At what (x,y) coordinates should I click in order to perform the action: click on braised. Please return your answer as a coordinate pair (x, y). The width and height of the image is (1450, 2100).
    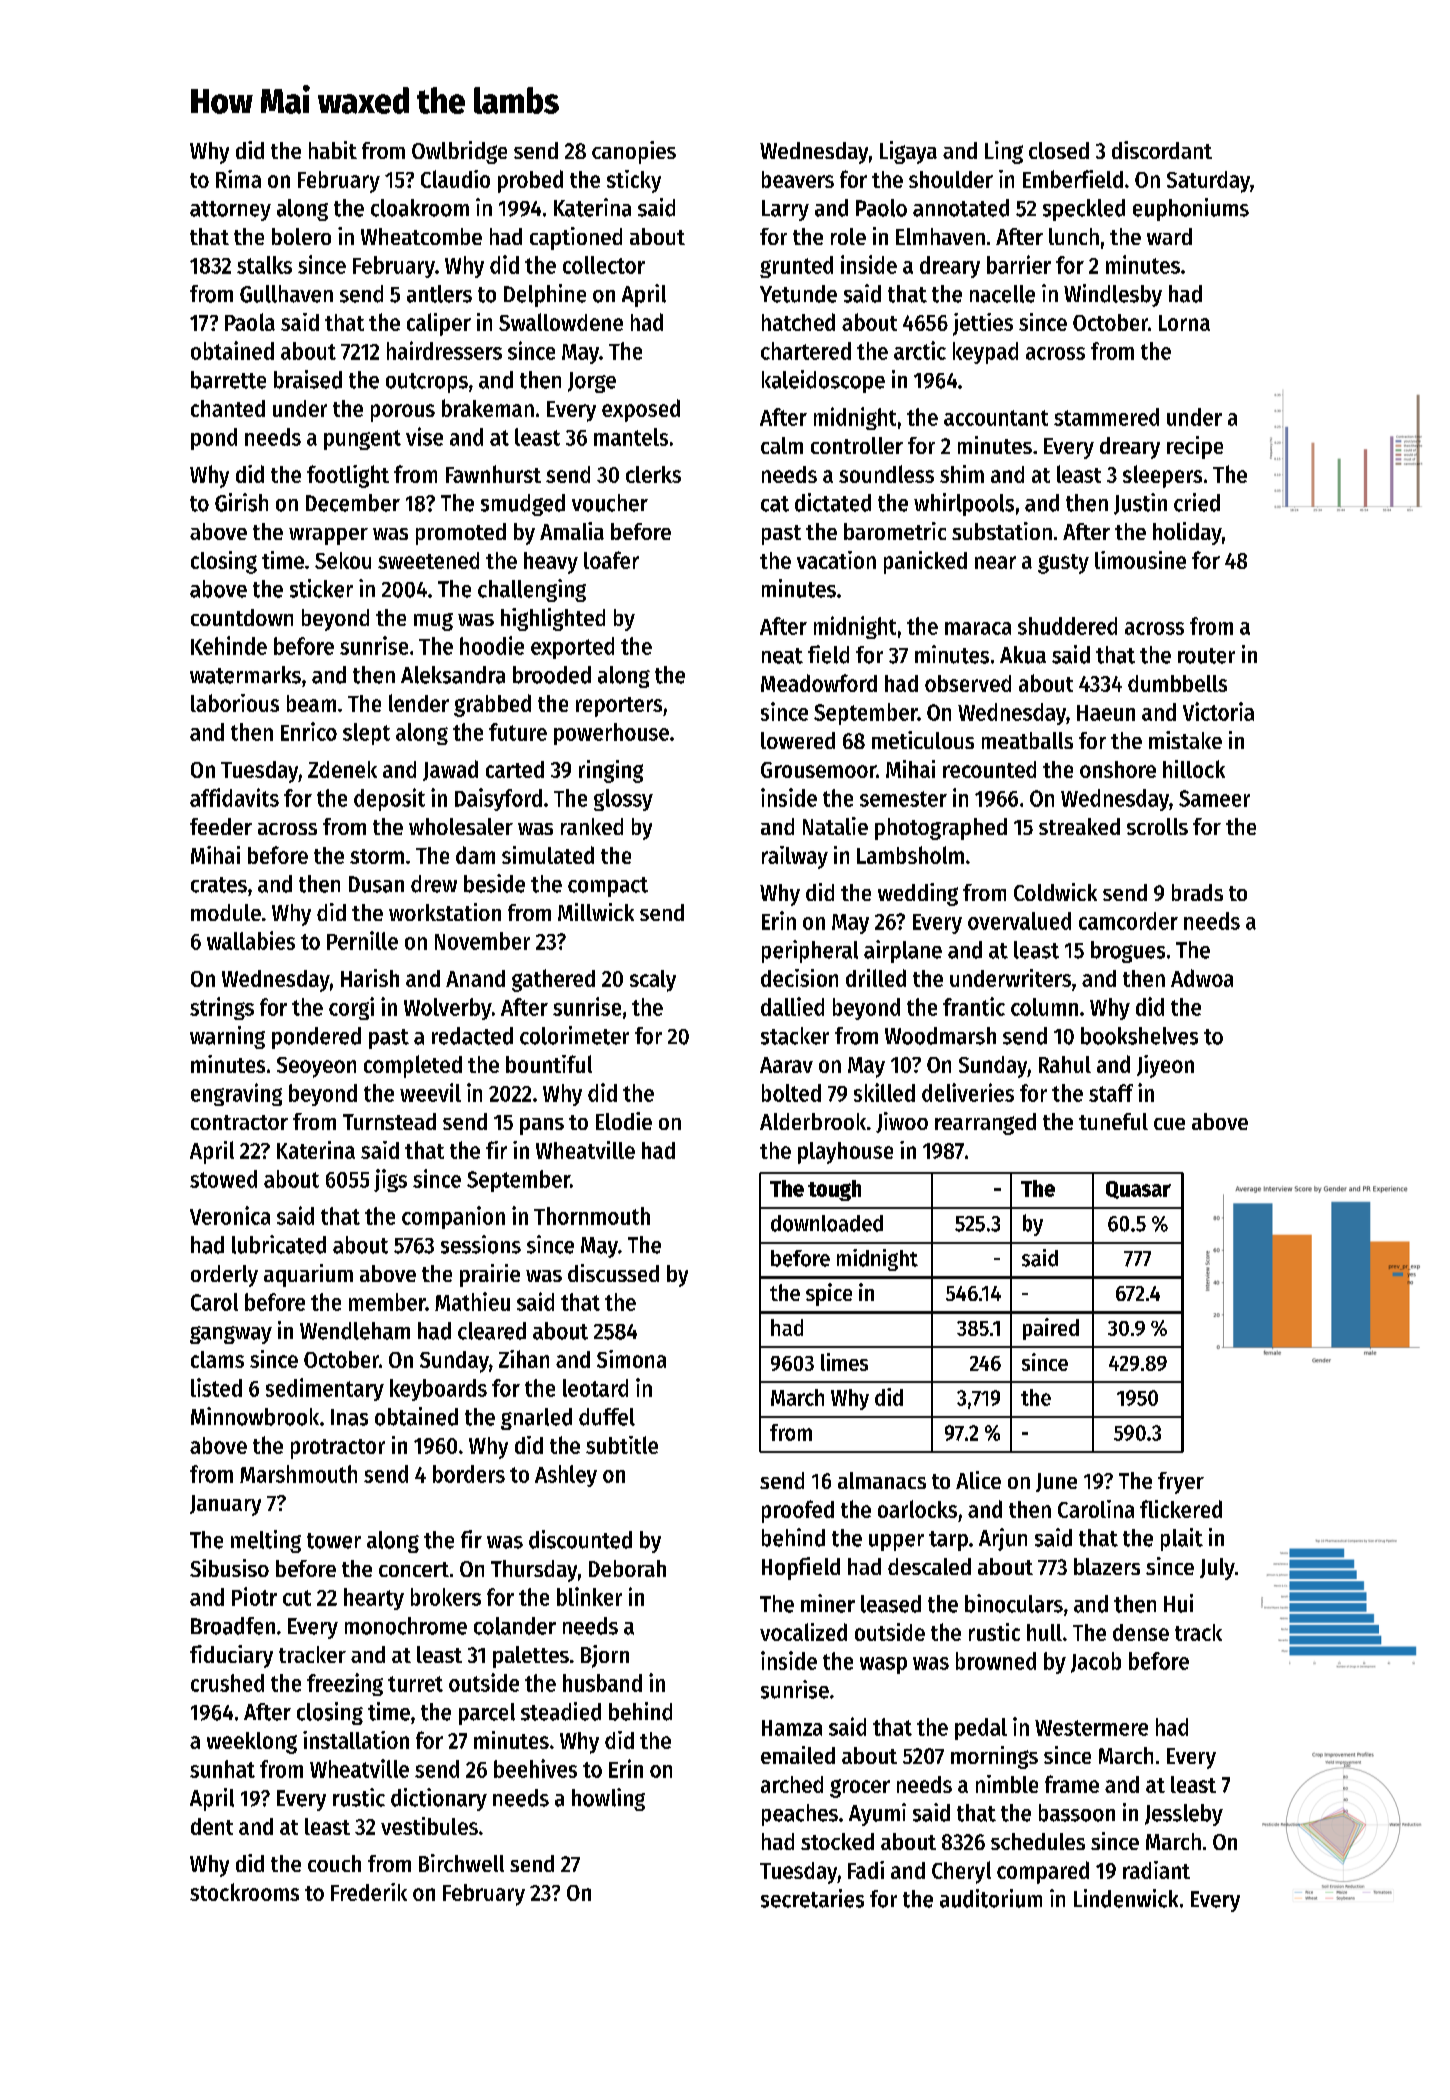
    Looking at the image, I should click on (308, 379).
